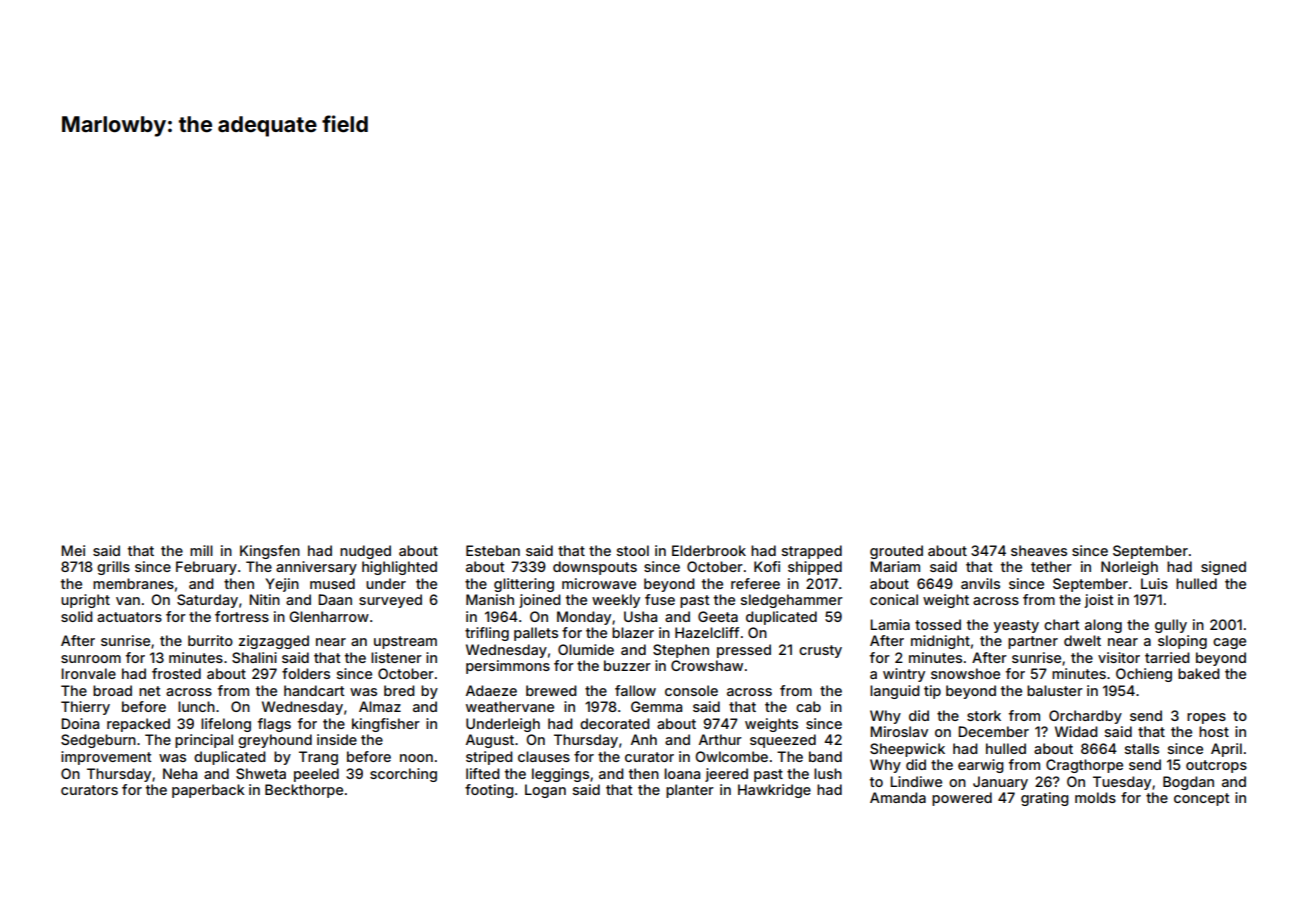  What do you see at coordinates (264, 599) in the screenshot?
I see `Nitin` at bounding box center [264, 599].
